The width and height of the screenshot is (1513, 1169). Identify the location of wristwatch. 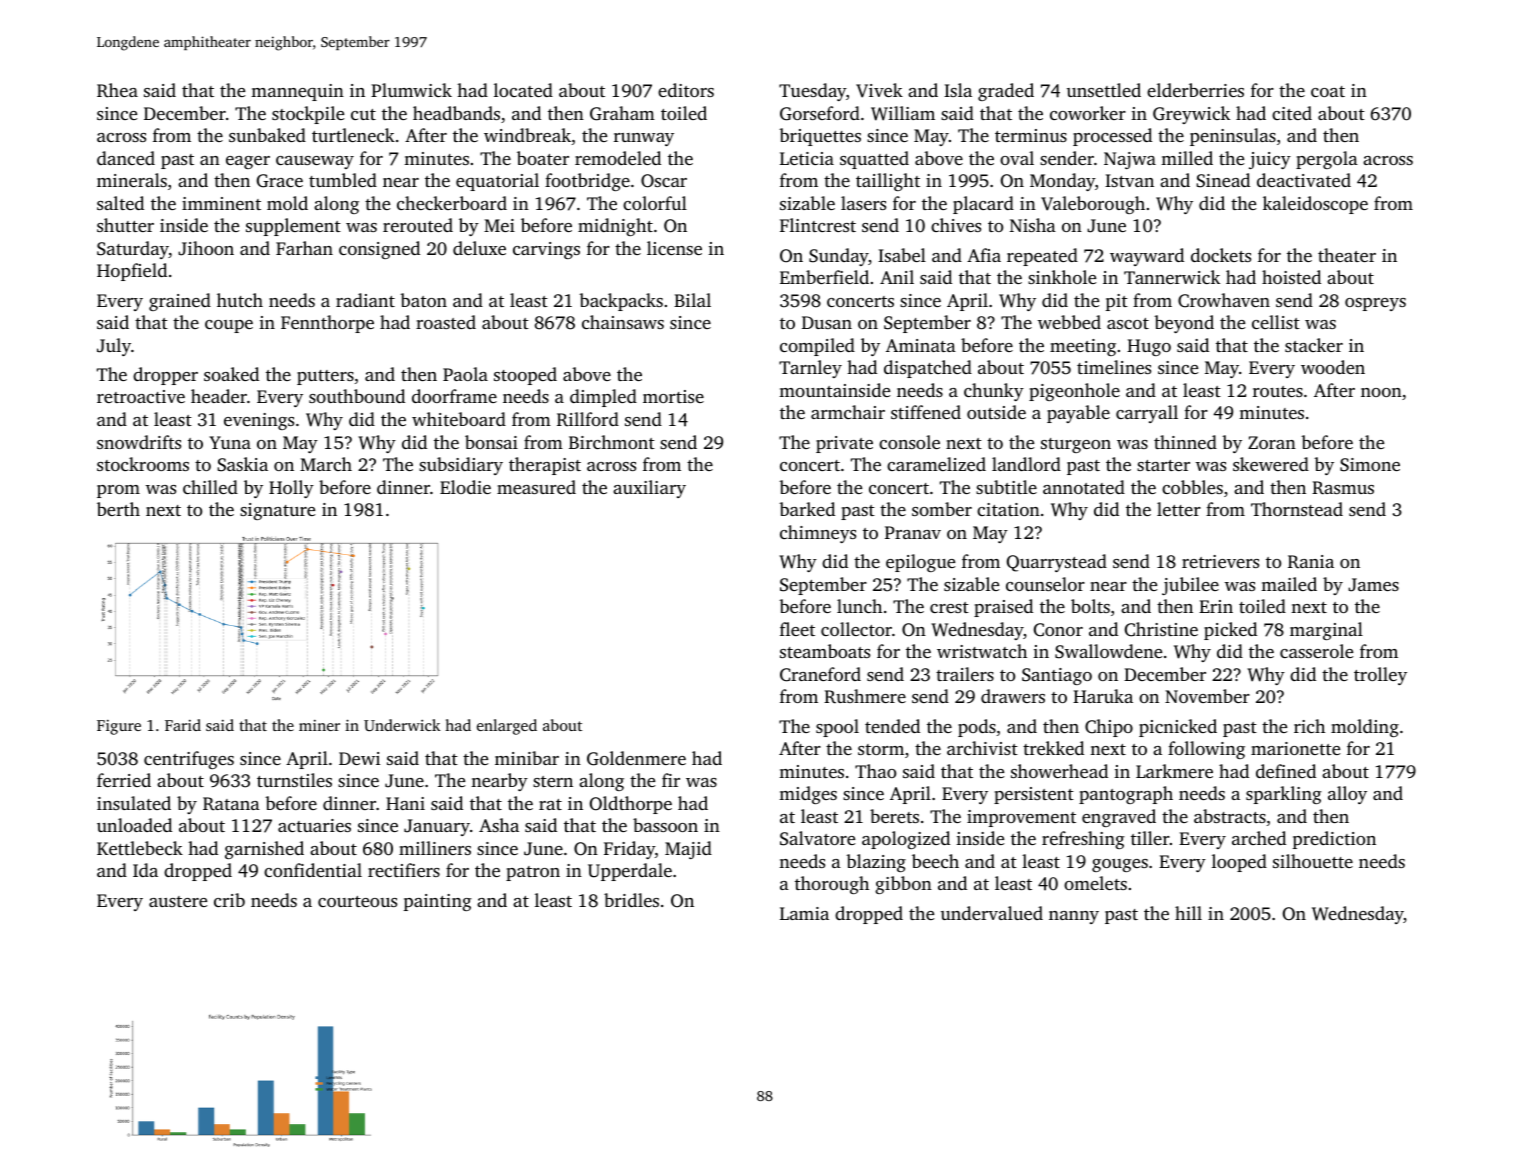
(982, 651).
